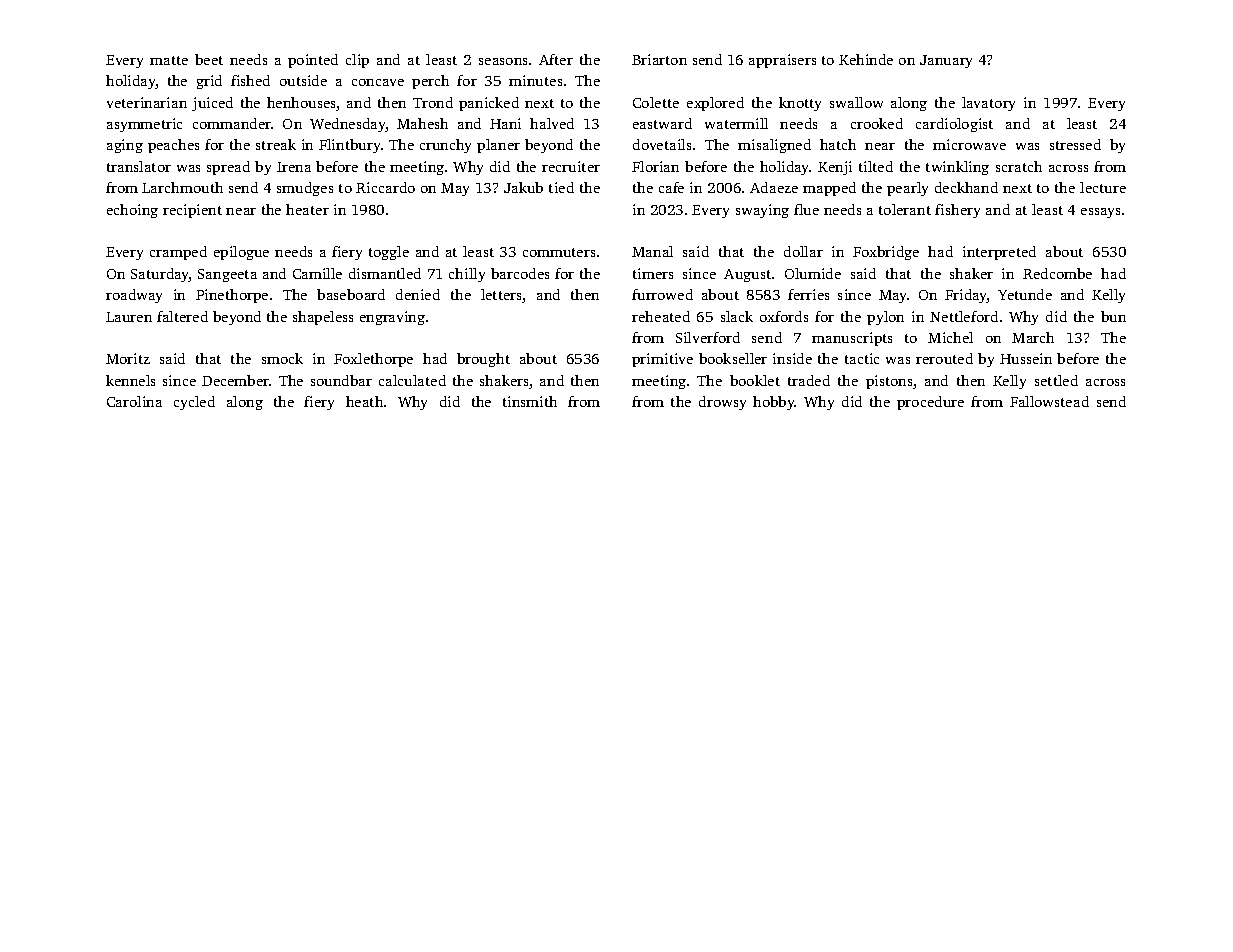  What do you see at coordinates (556, 59) in the image?
I see `After` at bounding box center [556, 59].
